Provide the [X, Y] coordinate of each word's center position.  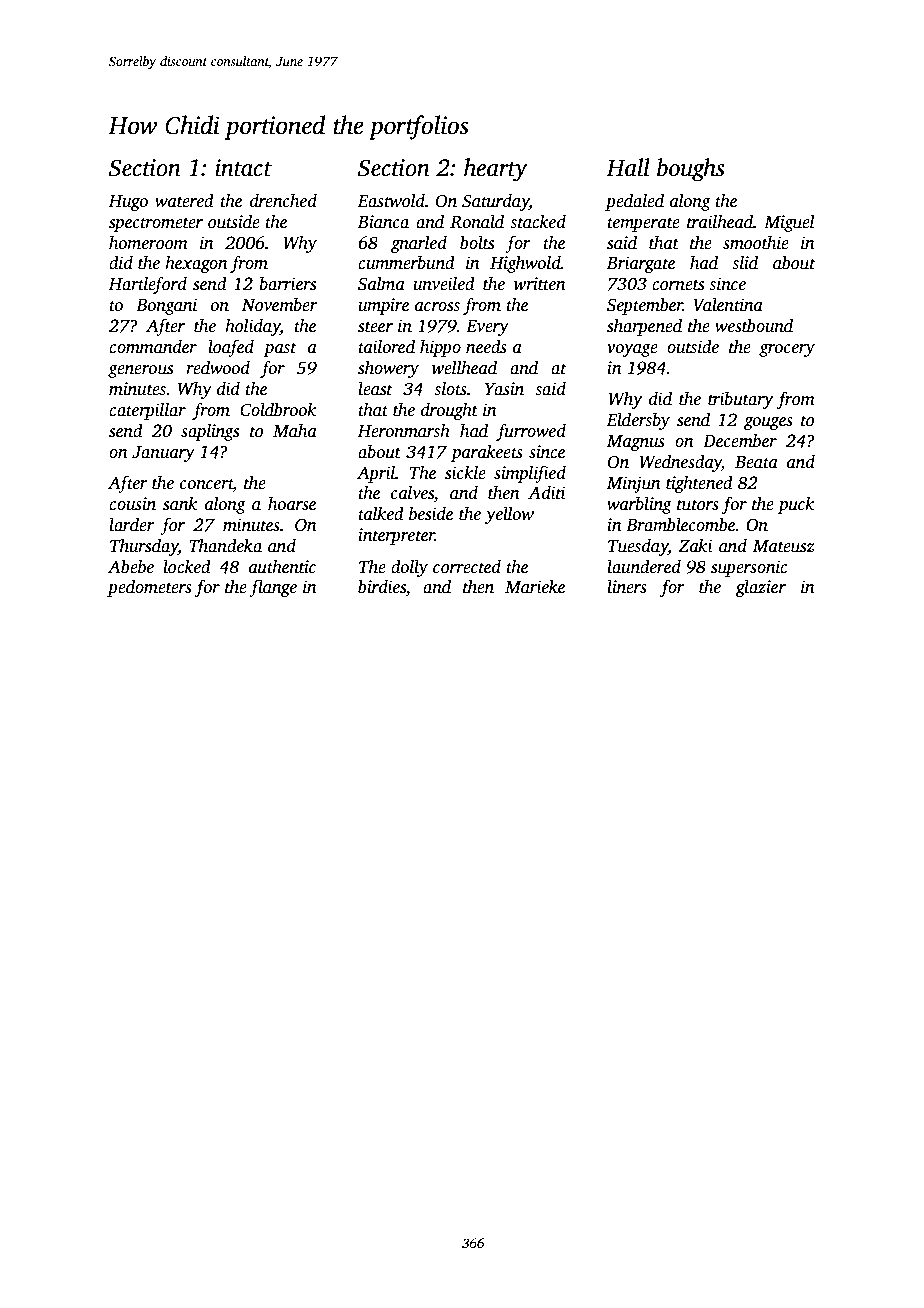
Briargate [641, 264]
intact [243, 168]
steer [375, 327]
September [645, 306]
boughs [691, 170]
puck [796, 505]
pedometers [149, 588]
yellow [509, 515]
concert [206, 485]
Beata [756, 462]
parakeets [487, 453]
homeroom [148, 243]
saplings [210, 432]
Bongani [166, 306]
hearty [496, 170]
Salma [381, 284]
